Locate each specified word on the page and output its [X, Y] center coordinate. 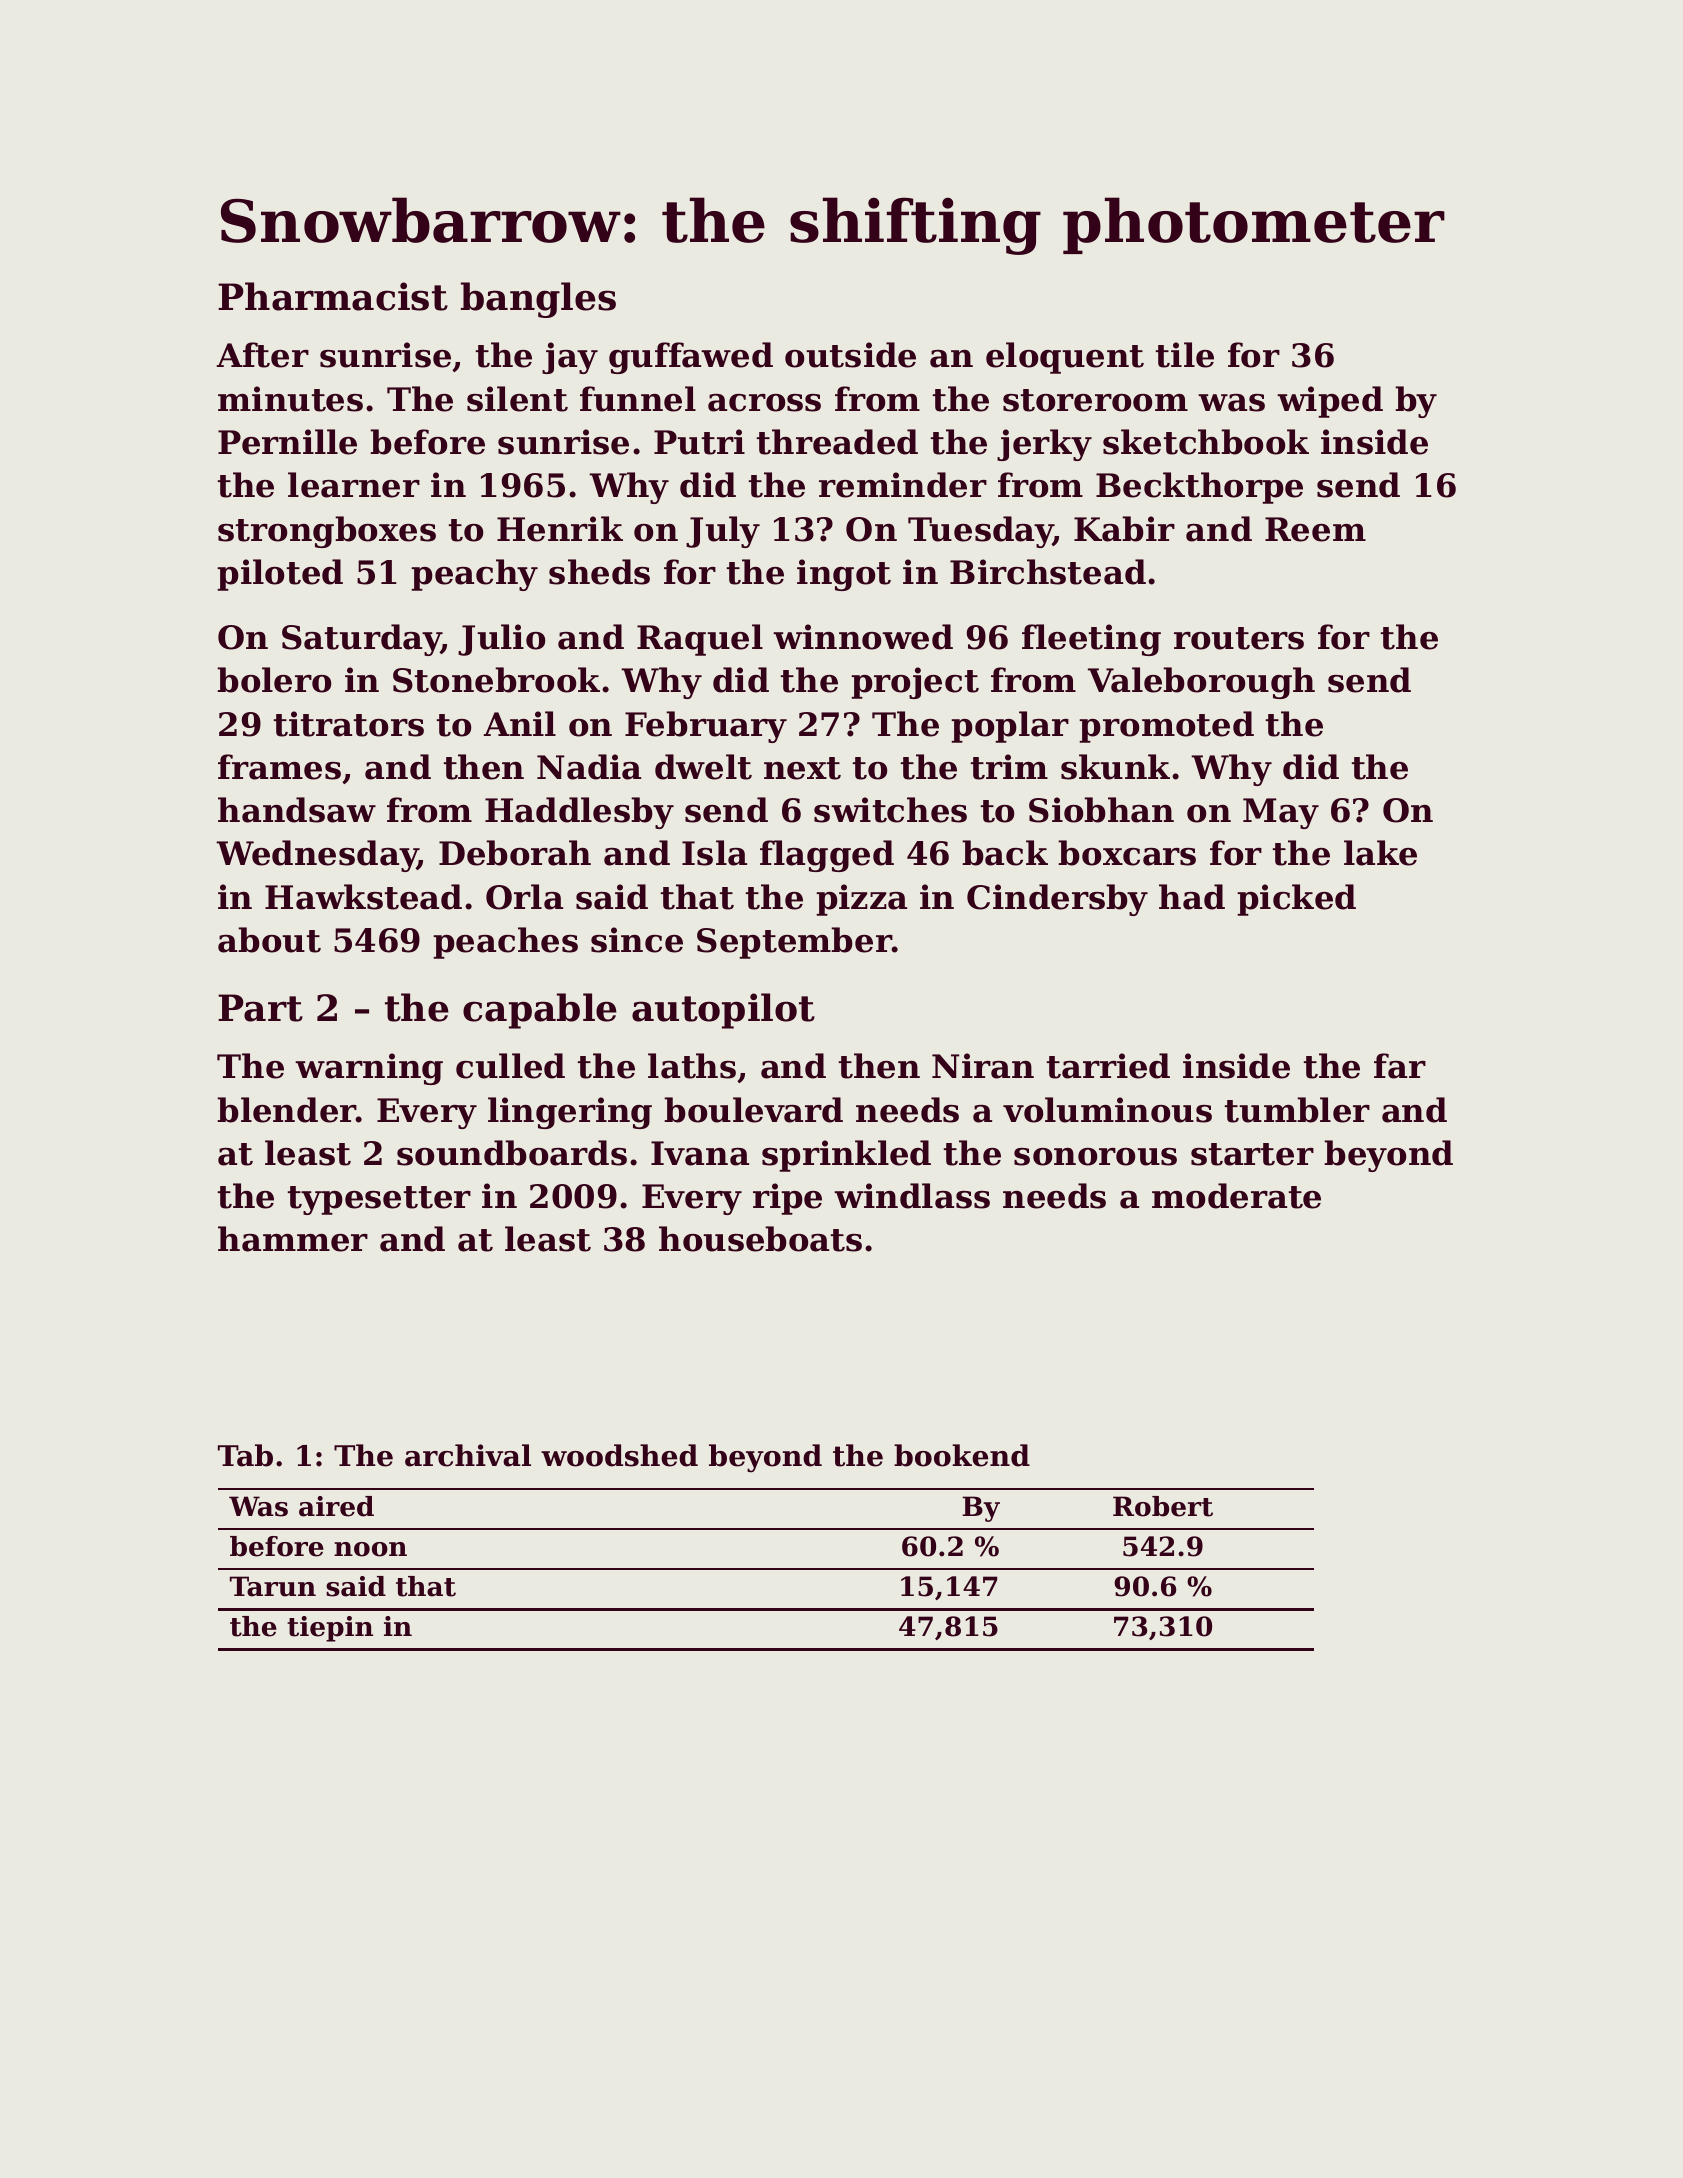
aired [336, 1506]
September [794, 943]
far [1400, 1066]
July [723, 532]
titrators [349, 724]
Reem [1315, 529]
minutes [290, 399]
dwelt [703, 767]
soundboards [512, 1153]
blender [287, 1110]
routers [1239, 638]
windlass [912, 1196]
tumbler [1297, 1110]
